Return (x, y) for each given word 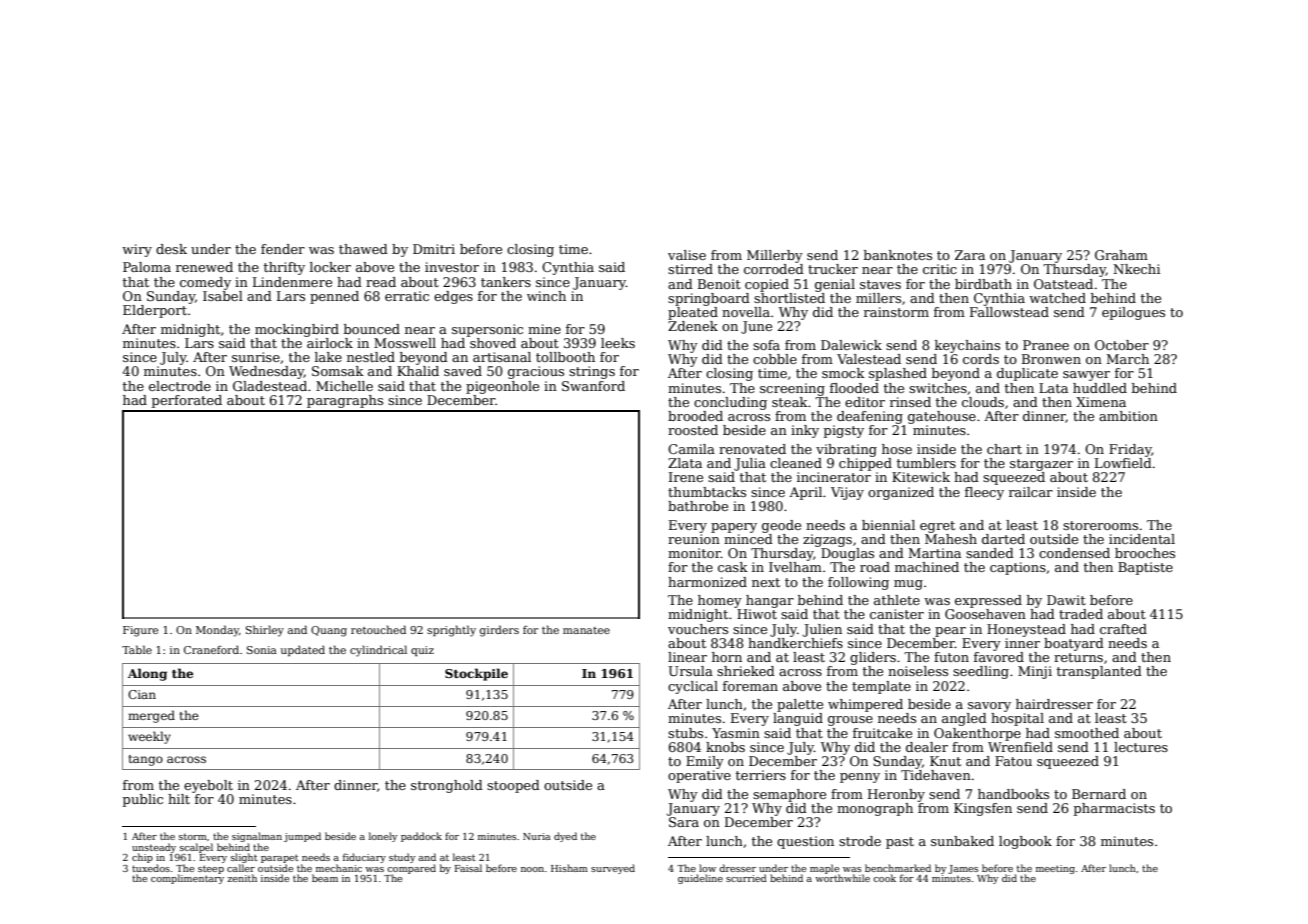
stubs (685, 733)
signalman (257, 837)
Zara (970, 255)
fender (283, 249)
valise (687, 255)
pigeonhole (502, 387)
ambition (1128, 416)
